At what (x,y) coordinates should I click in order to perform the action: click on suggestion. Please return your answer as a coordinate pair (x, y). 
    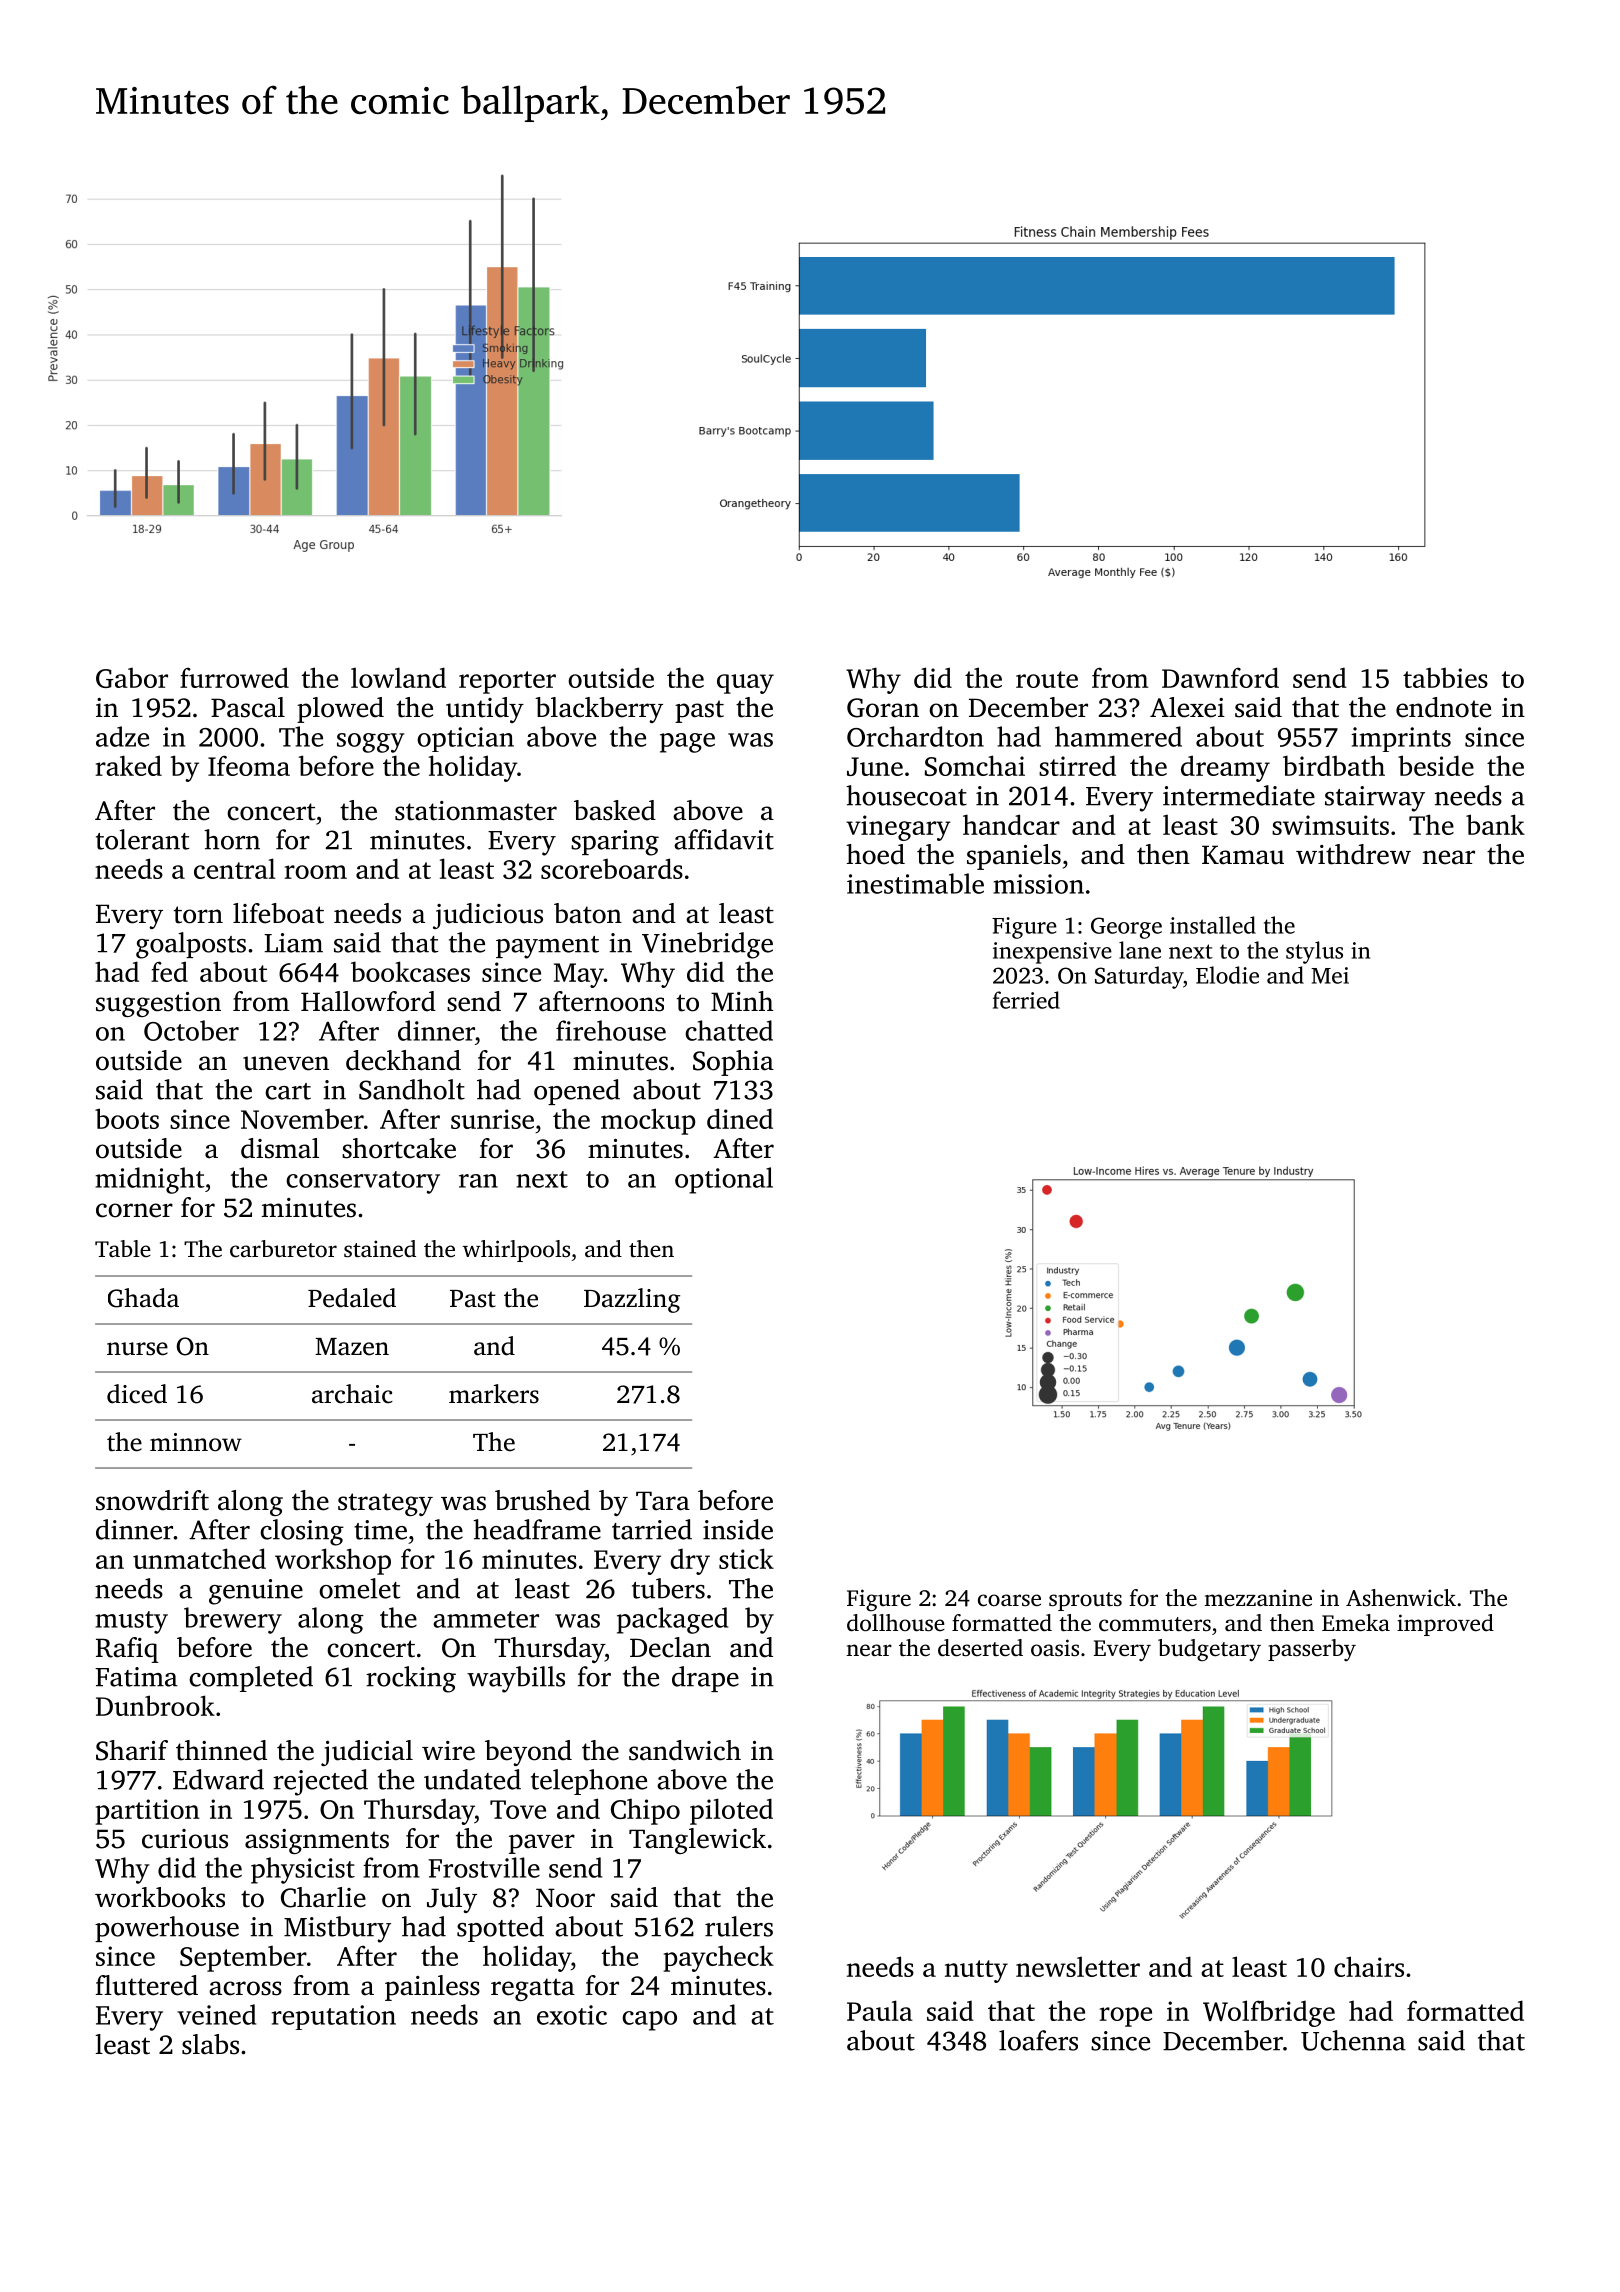
    Looking at the image, I should click on (158, 1004).
